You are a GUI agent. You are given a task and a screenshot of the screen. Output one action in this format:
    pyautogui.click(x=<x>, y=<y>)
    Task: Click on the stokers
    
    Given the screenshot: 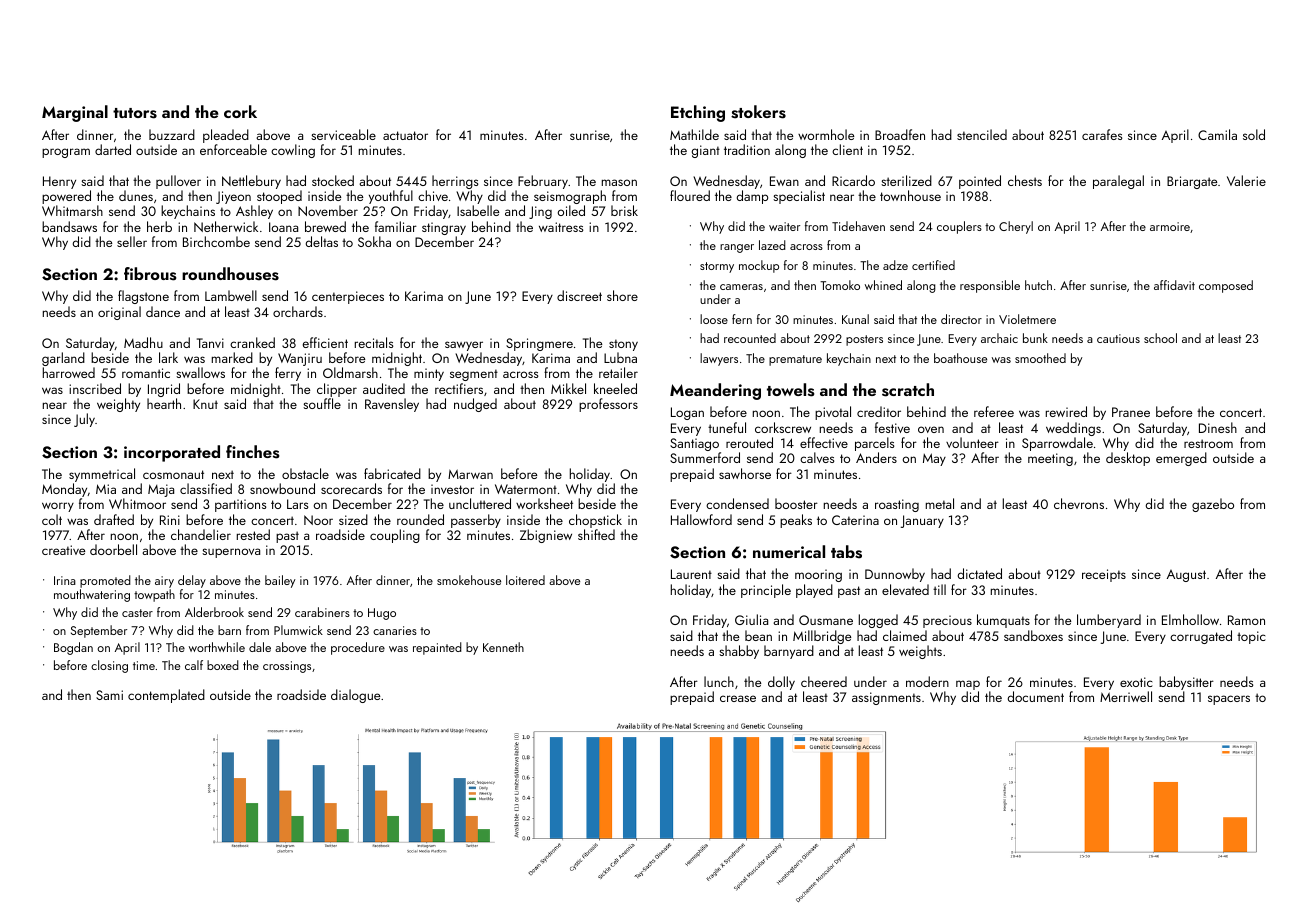 What is the action you would take?
    pyautogui.click(x=758, y=112)
